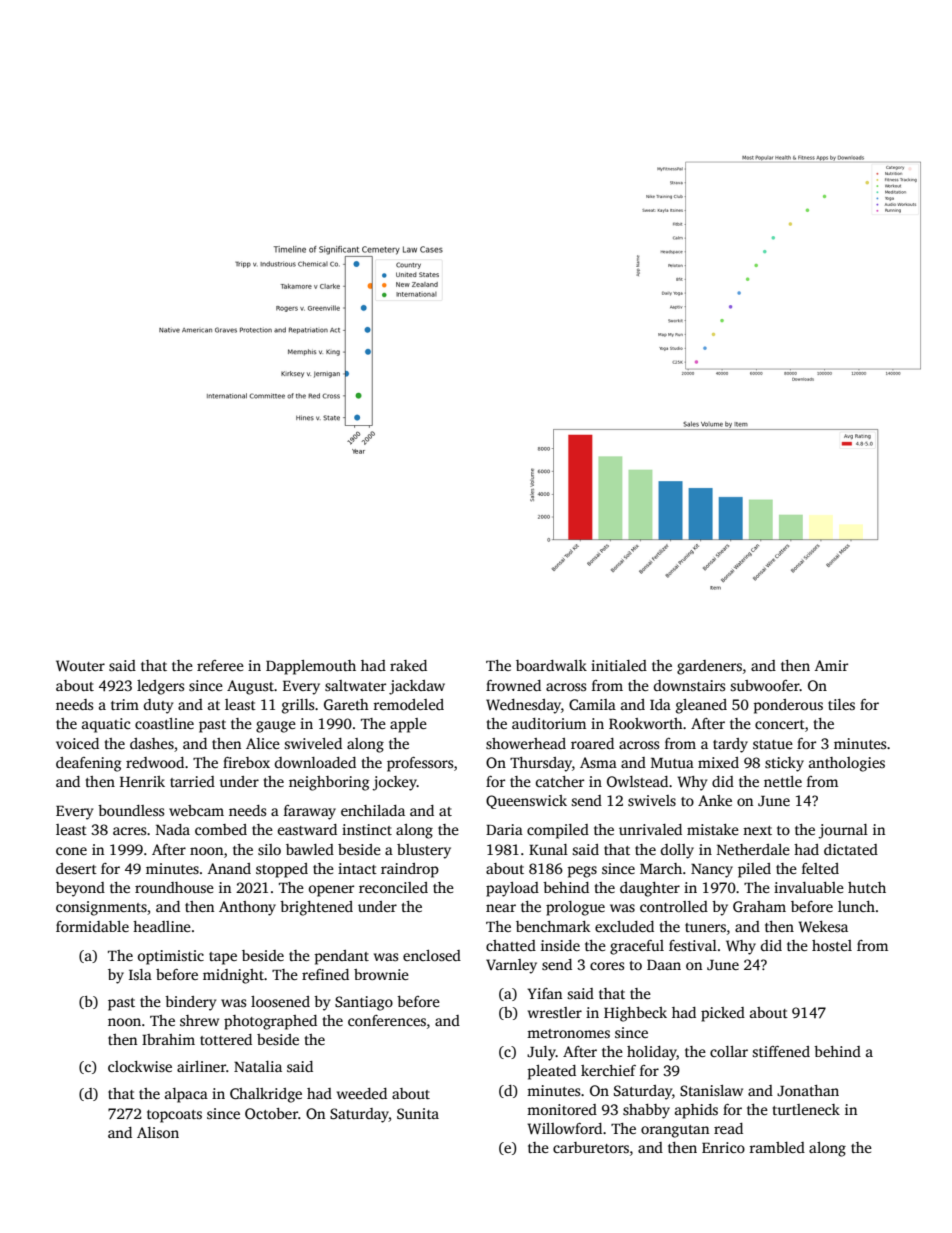 The width and height of the screenshot is (952, 1233). What do you see at coordinates (298, 706) in the screenshot?
I see `grills` at bounding box center [298, 706].
